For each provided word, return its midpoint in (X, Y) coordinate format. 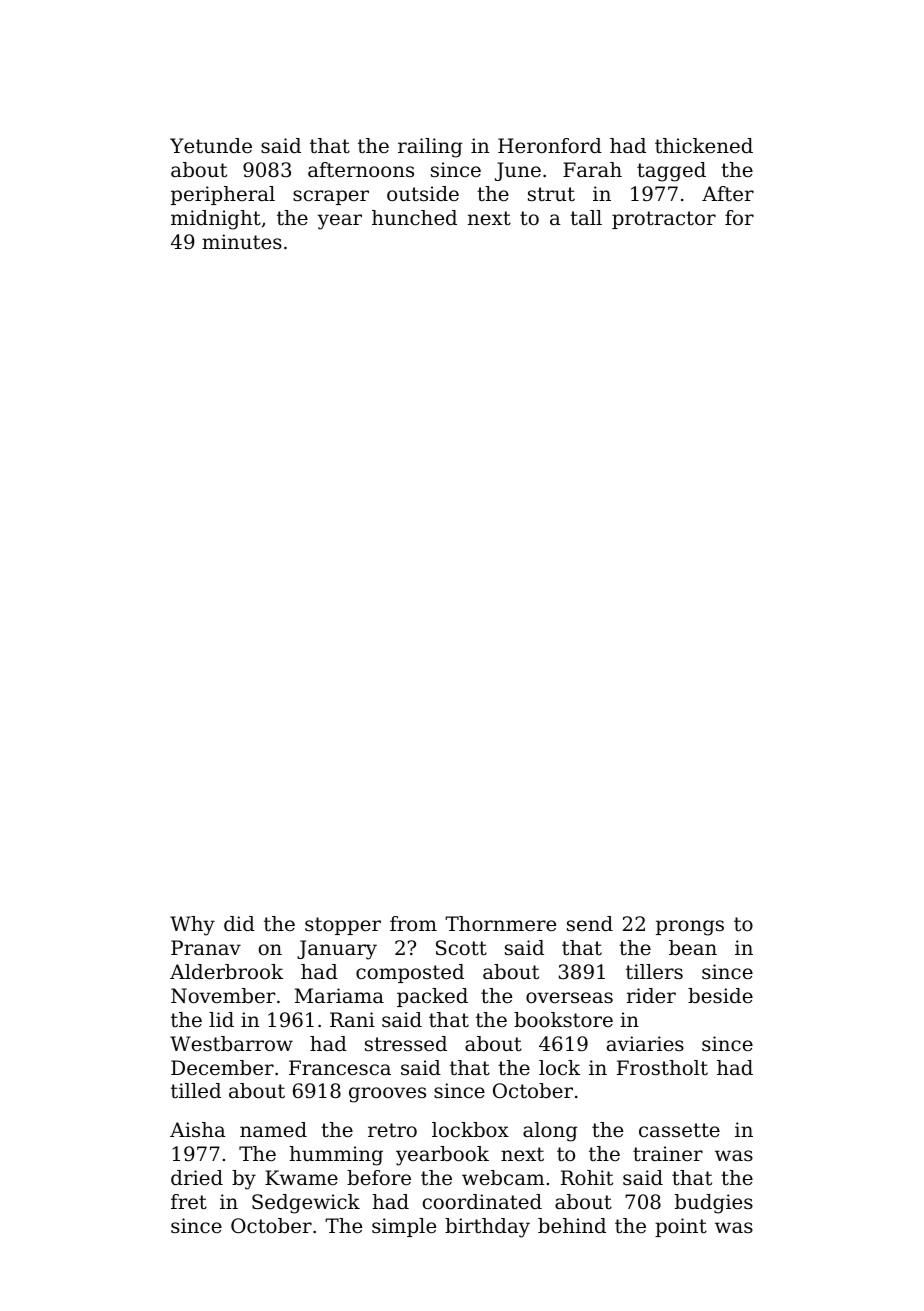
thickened (704, 146)
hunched (414, 218)
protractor (664, 220)
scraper (331, 197)
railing (430, 148)
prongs (690, 928)
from (413, 924)
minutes (242, 242)
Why (192, 926)
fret (189, 1201)
